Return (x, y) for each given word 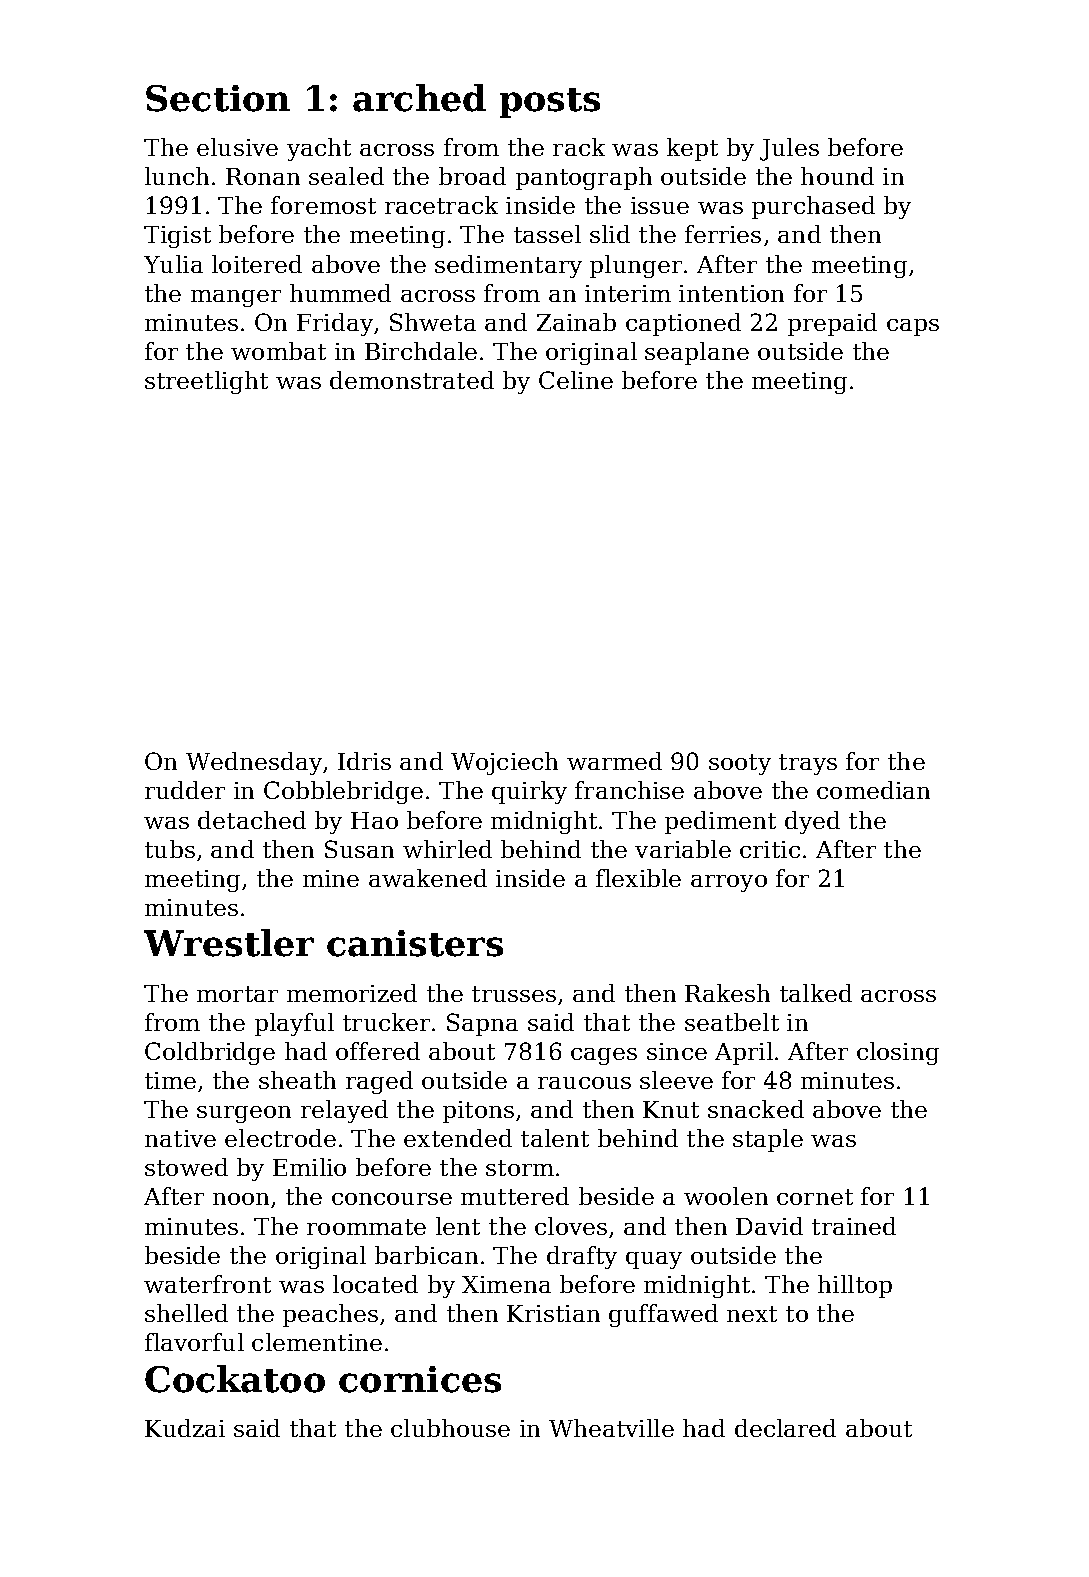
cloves (571, 1226)
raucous (584, 1083)
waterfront (207, 1284)
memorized (352, 993)
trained (854, 1226)
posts (550, 103)
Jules (789, 149)
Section (218, 98)
